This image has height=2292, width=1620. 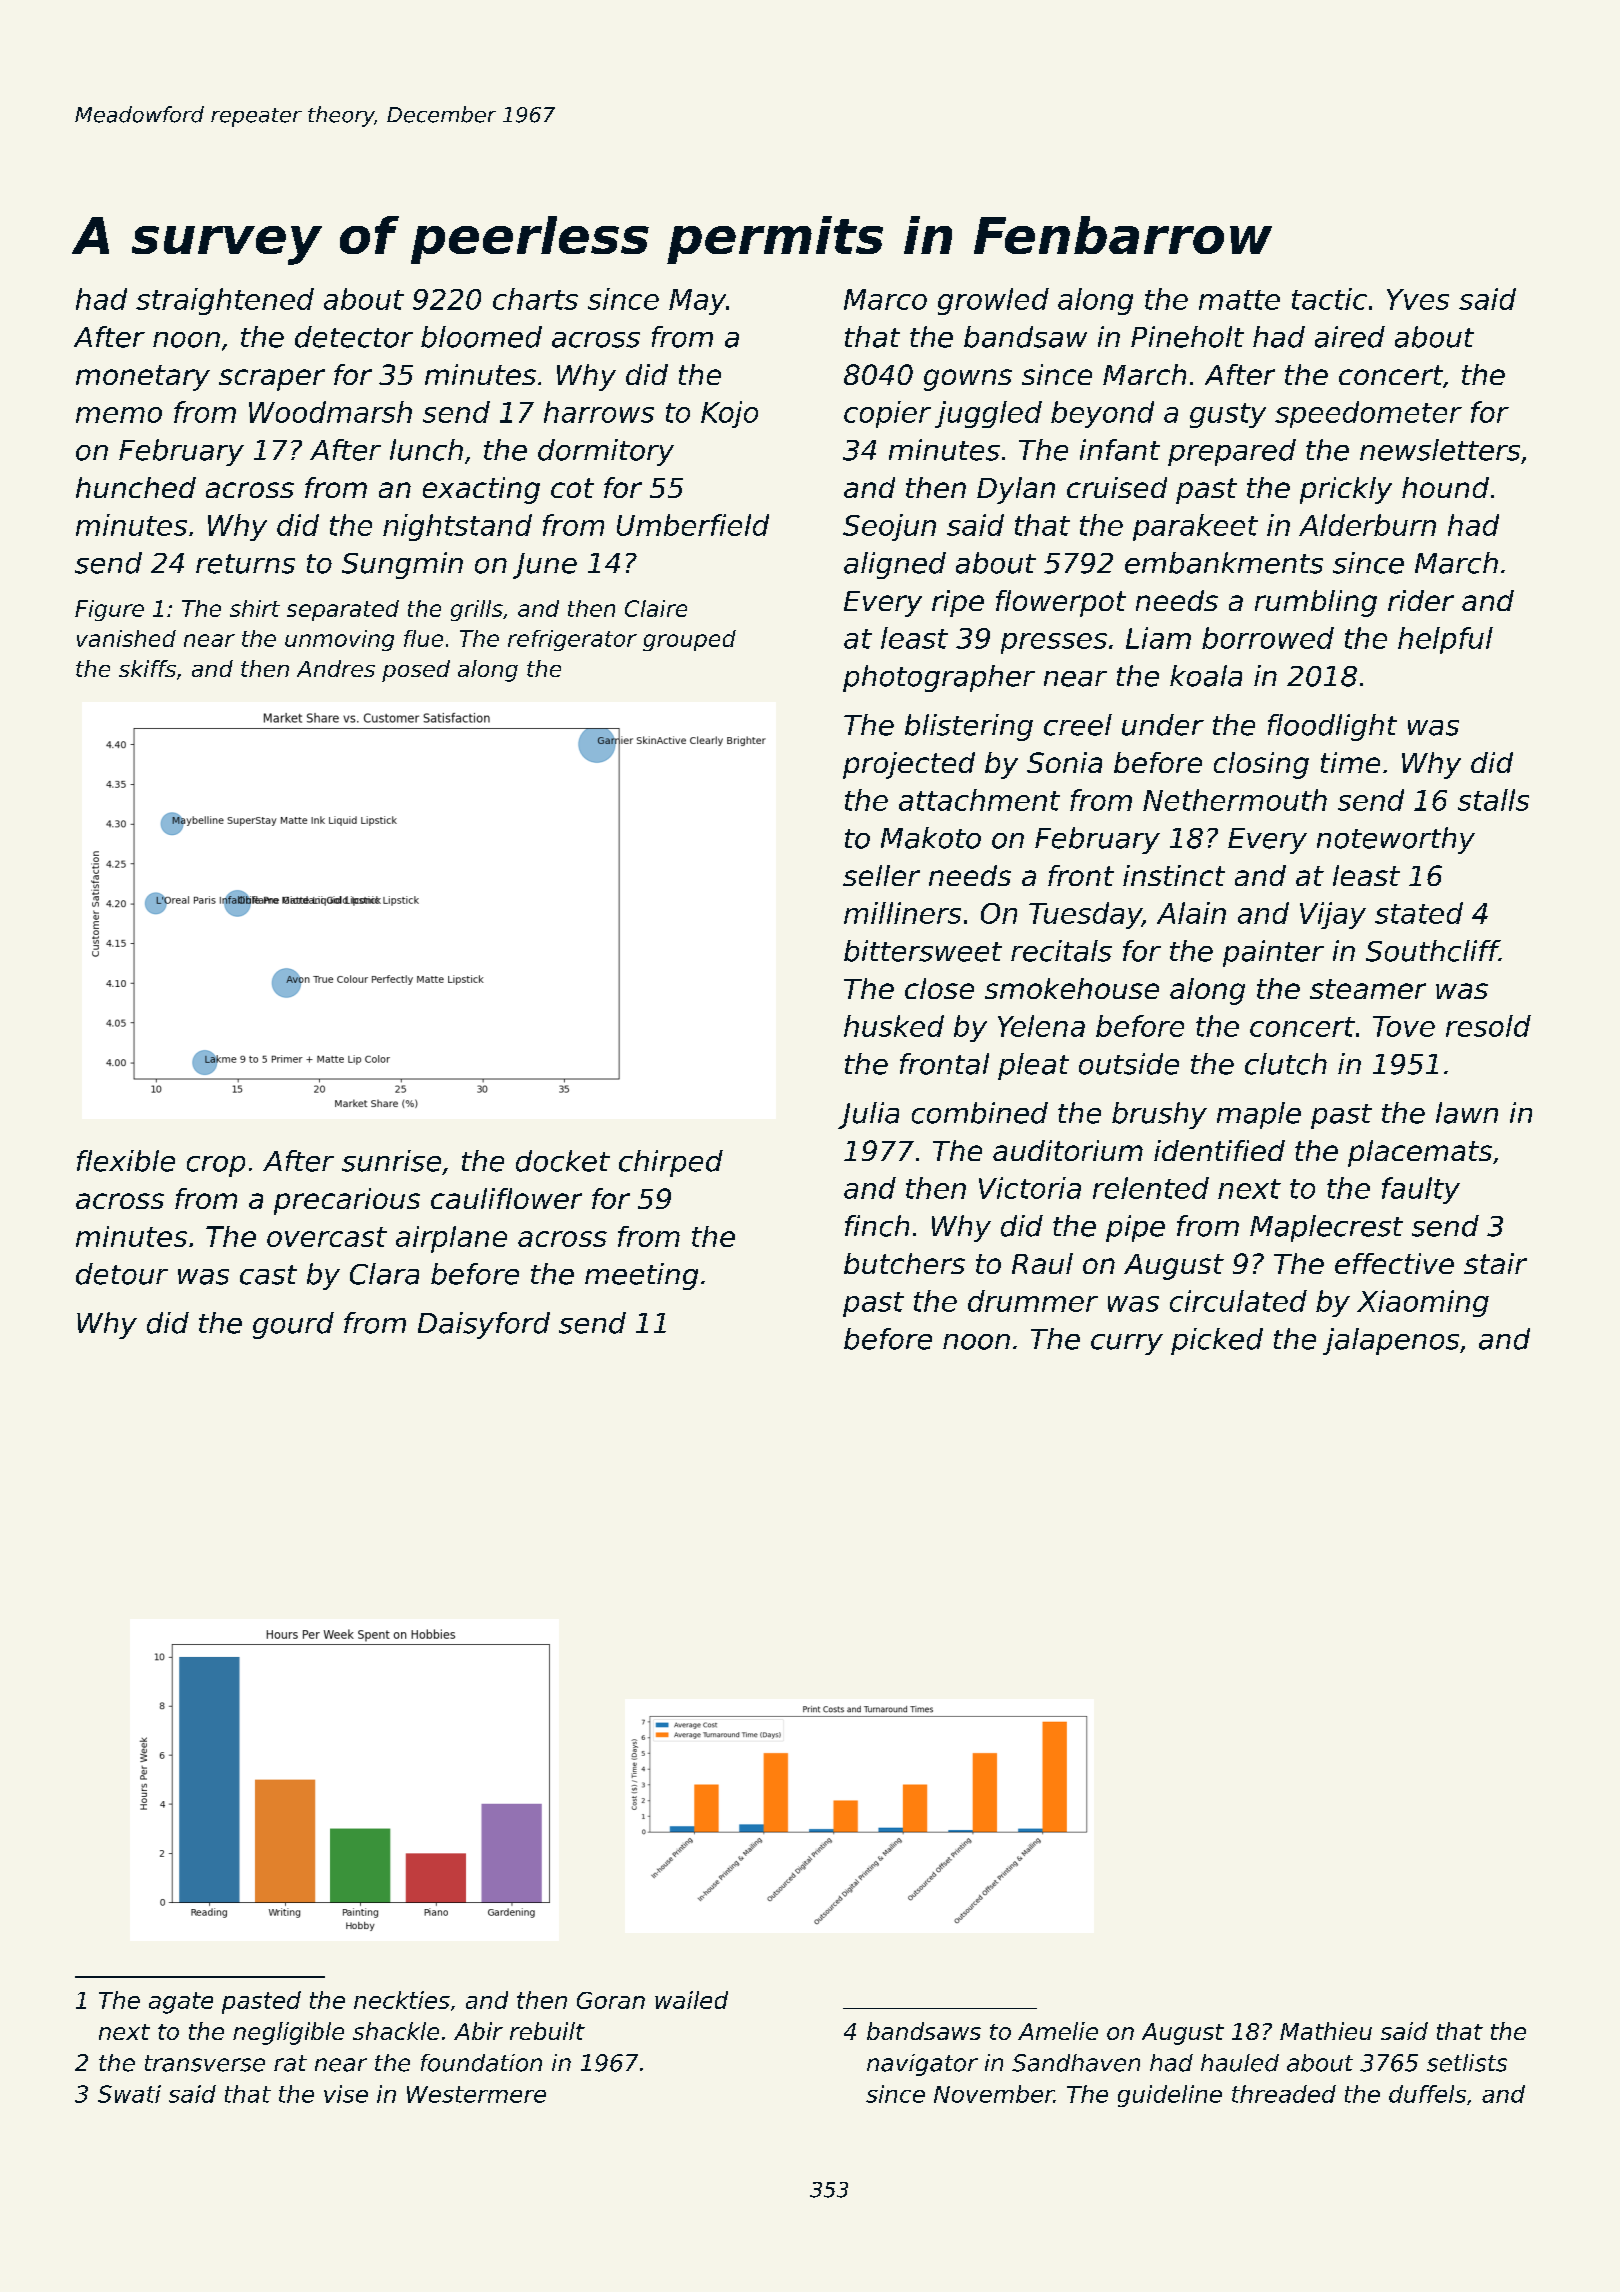 I want to click on bloomed, so click(x=481, y=337).
